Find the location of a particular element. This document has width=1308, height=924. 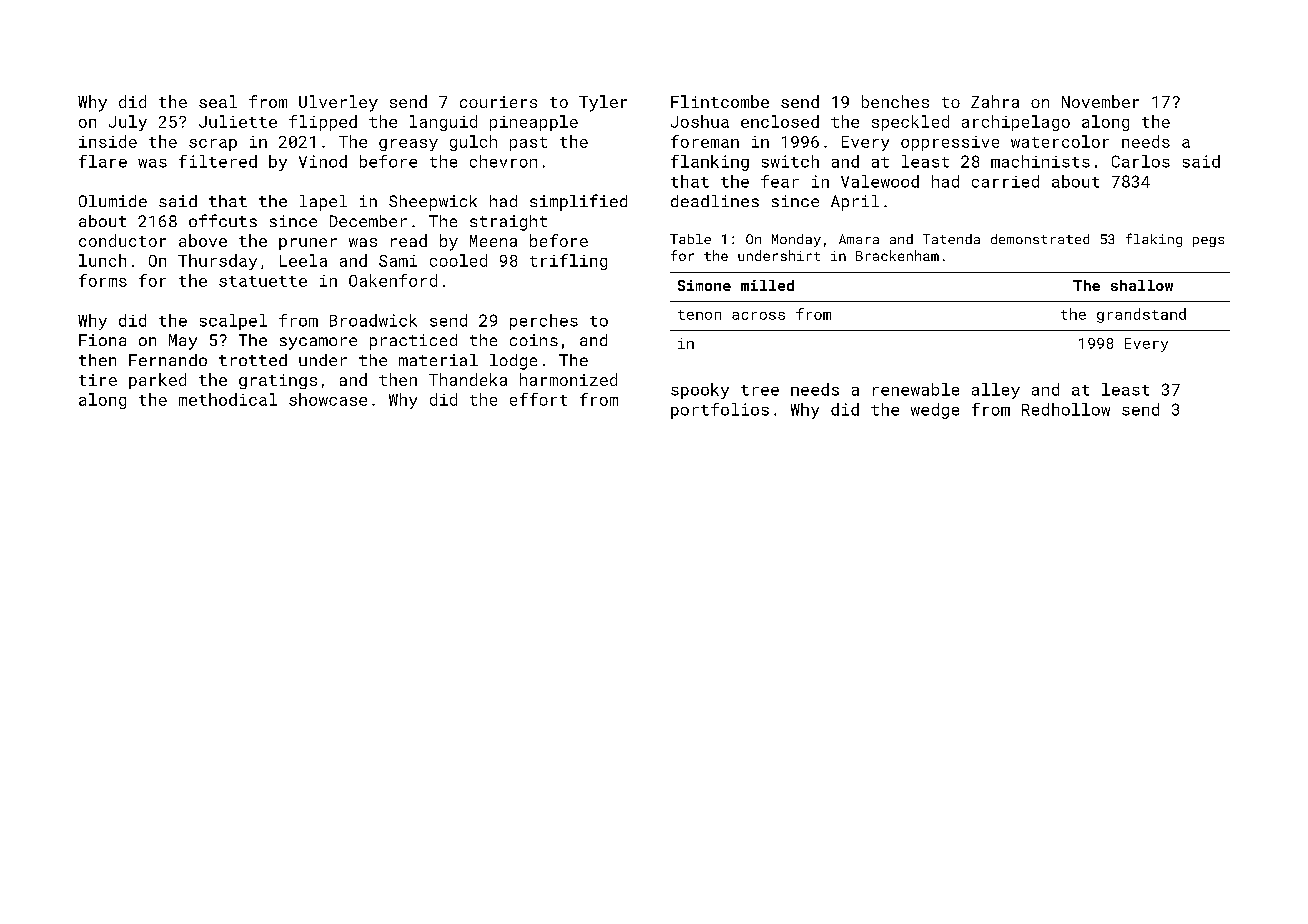

portfolios is located at coordinates (720, 411).
